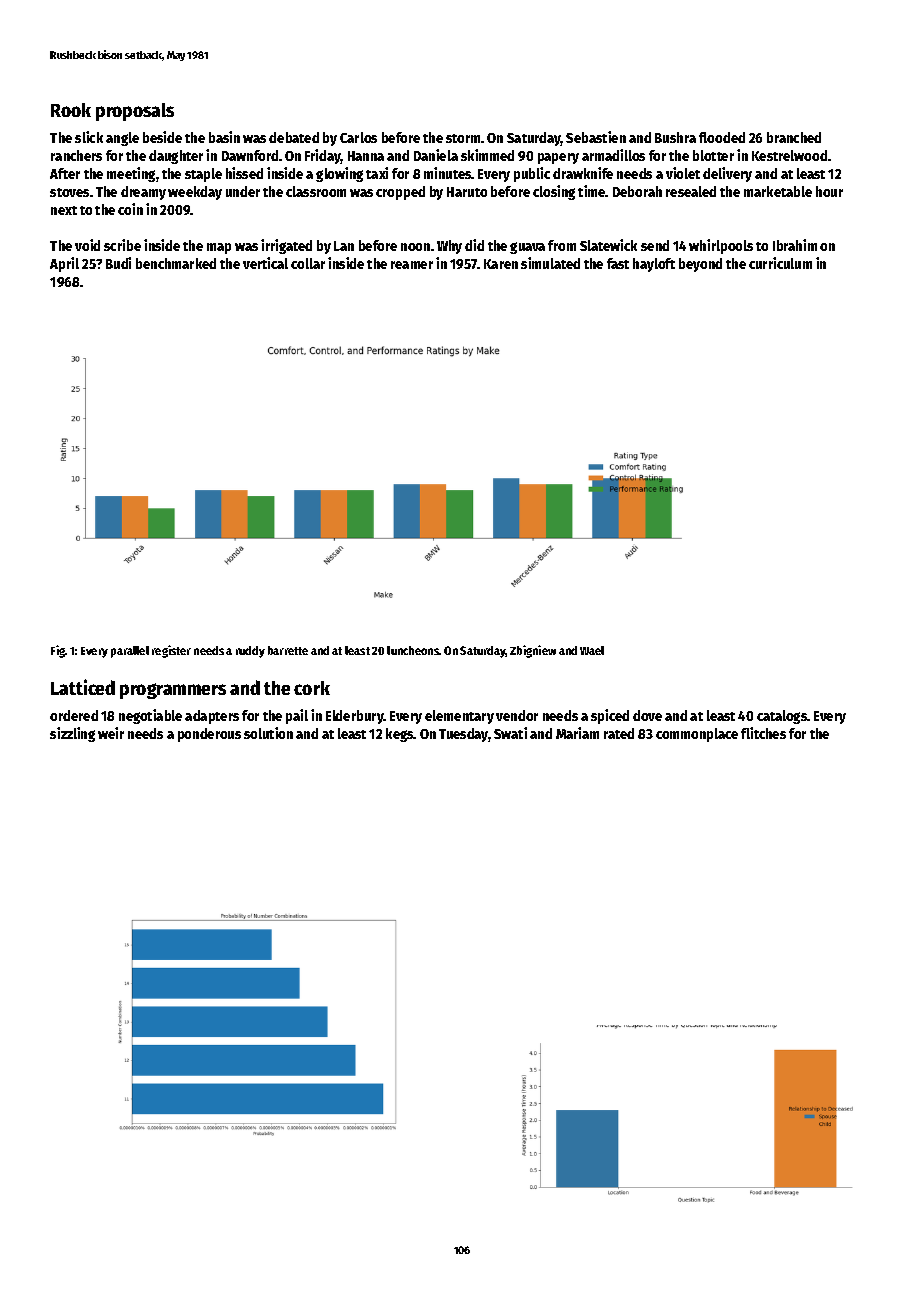  What do you see at coordinates (592, 650) in the screenshot?
I see `Wael` at bounding box center [592, 650].
